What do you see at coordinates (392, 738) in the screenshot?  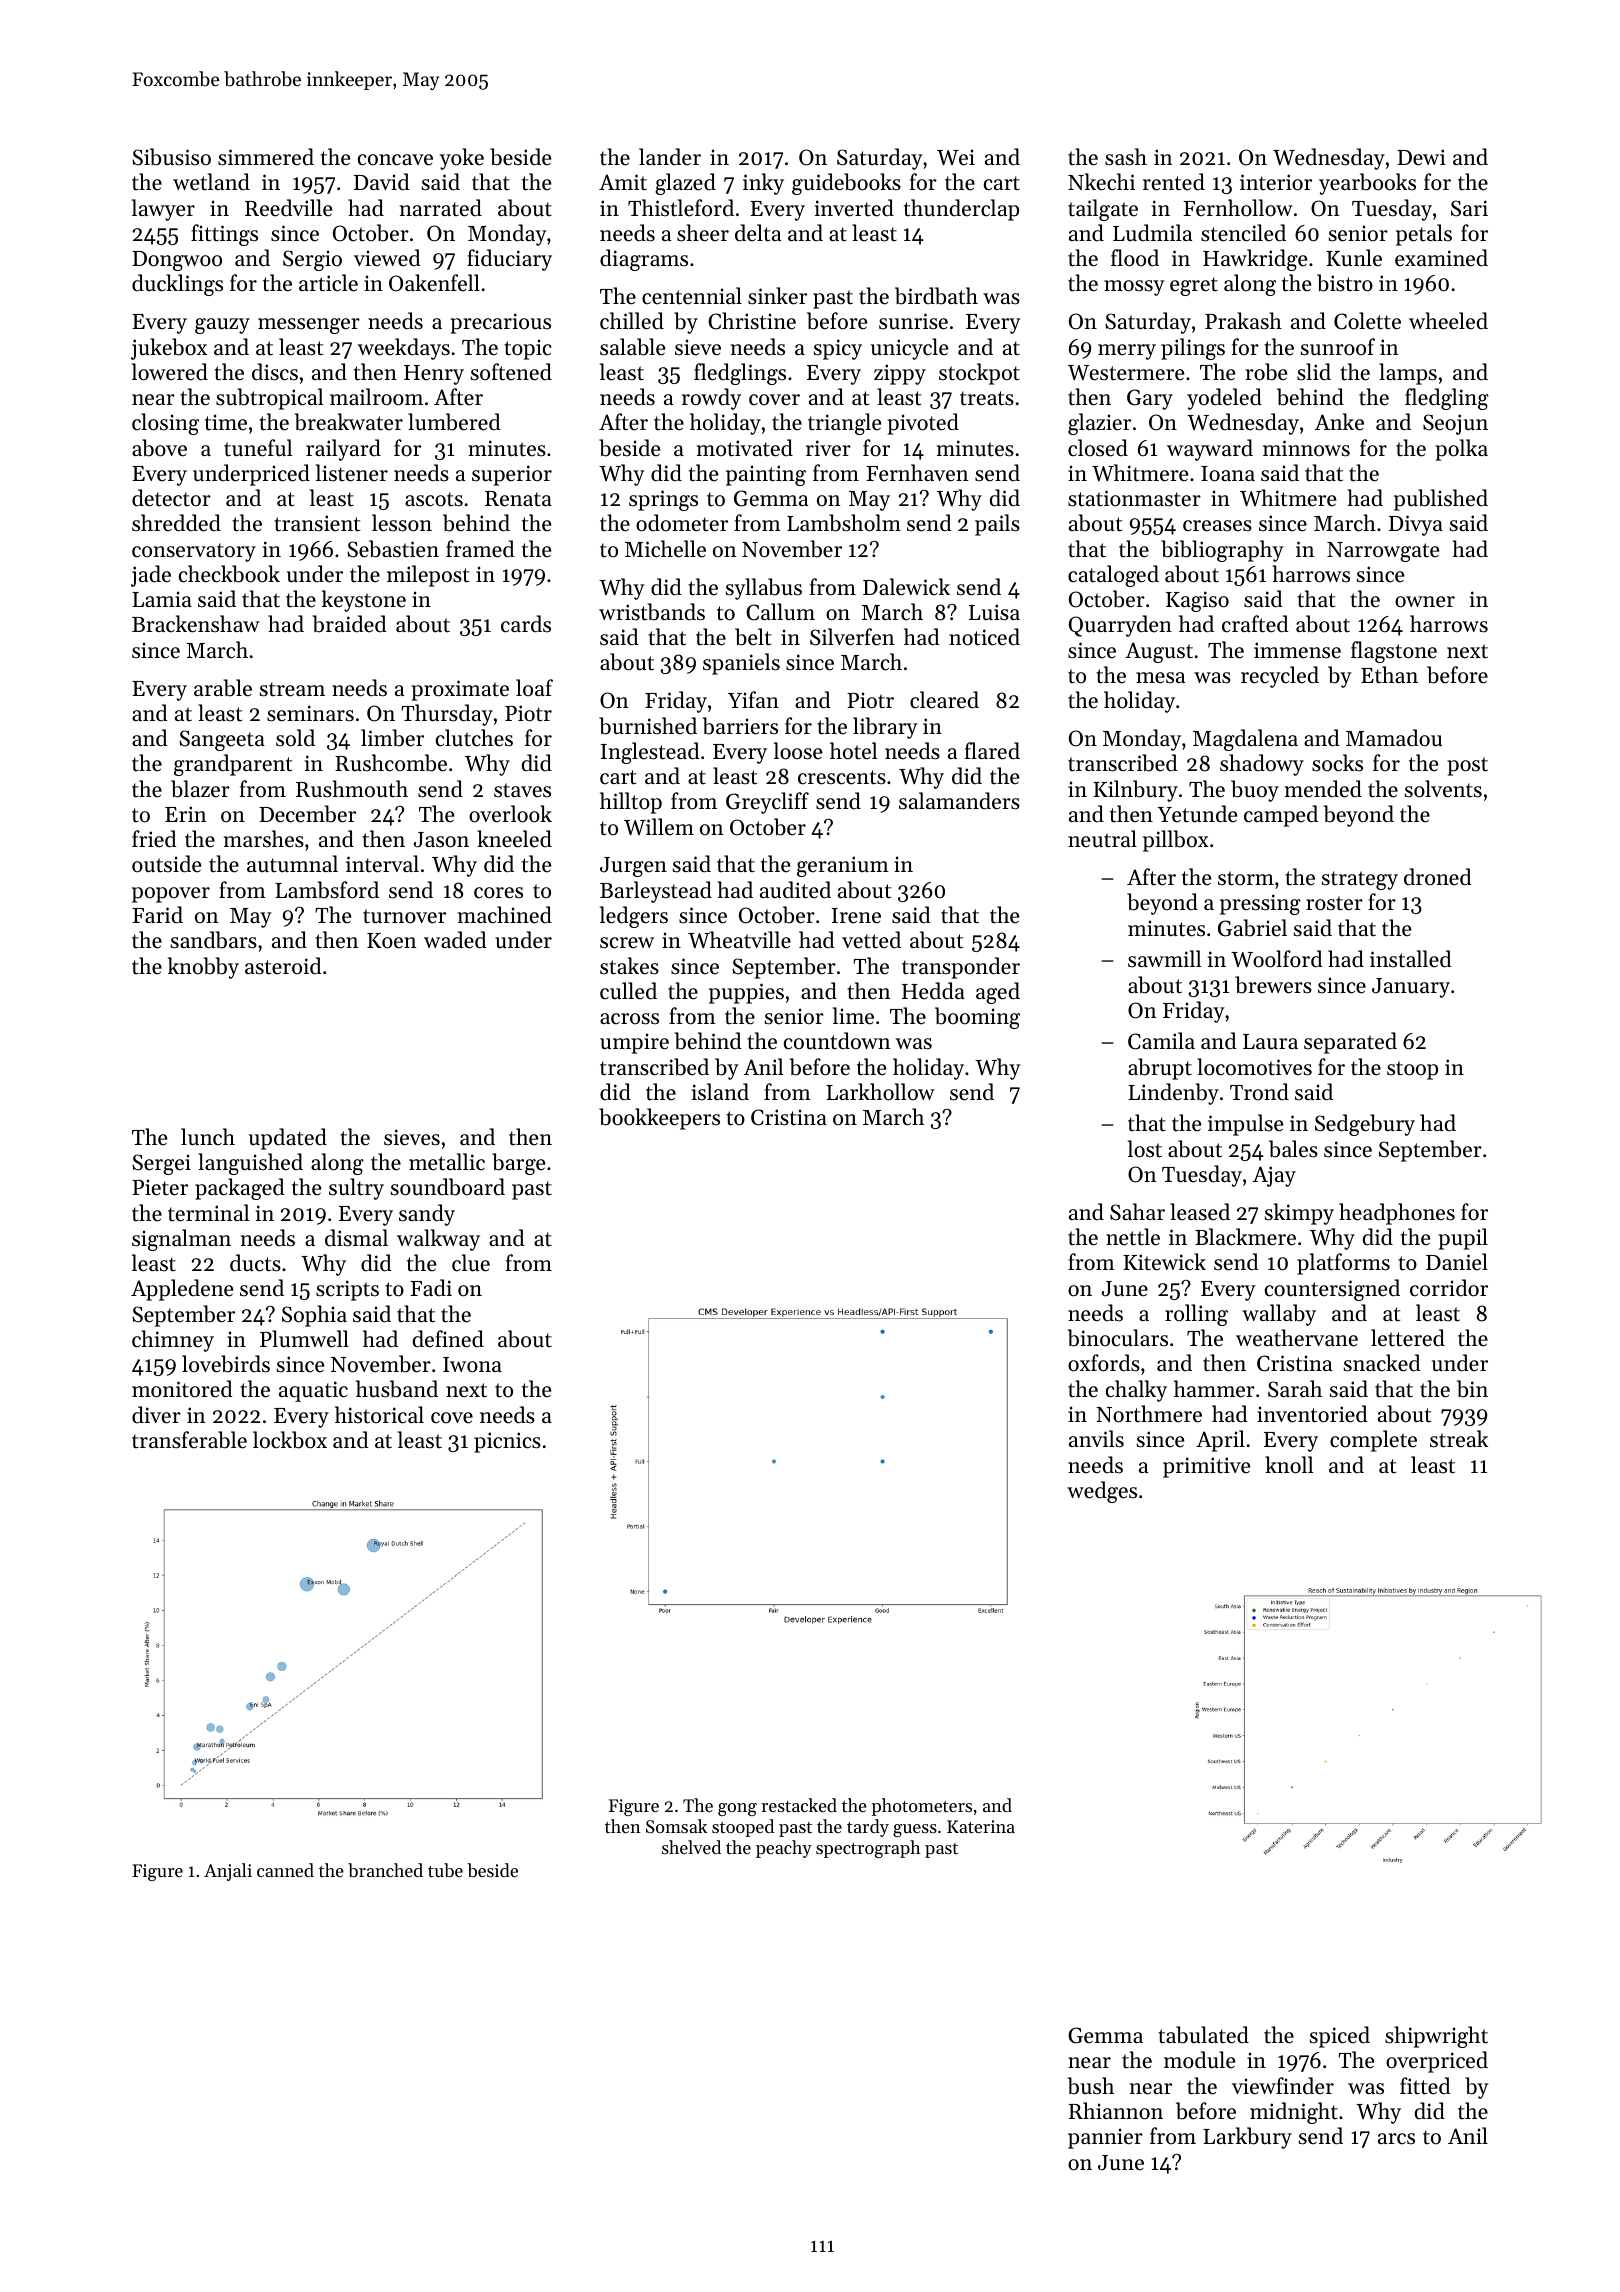 I see `limber` at bounding box center [392, 738].
